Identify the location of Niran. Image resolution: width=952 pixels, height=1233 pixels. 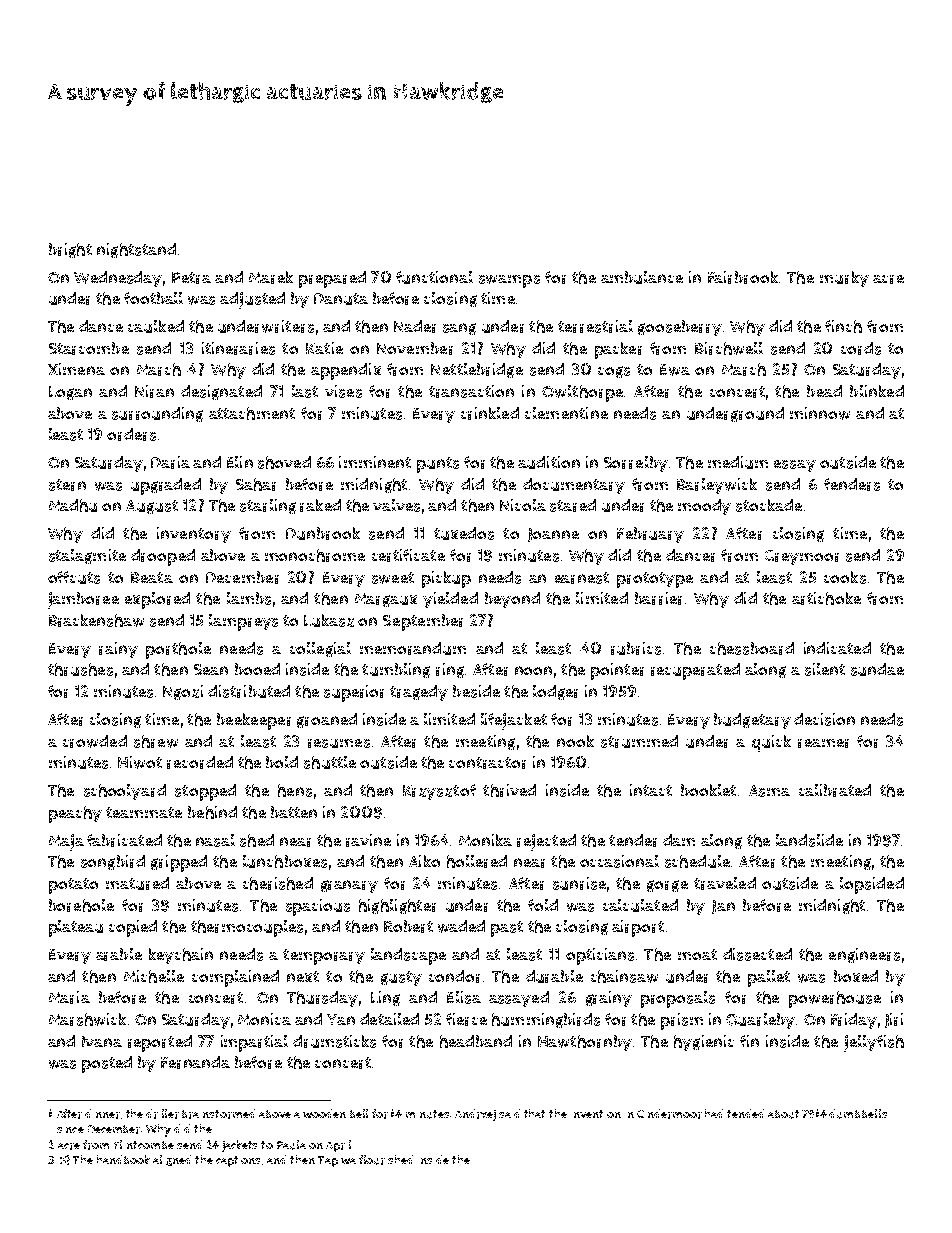
(154, 391).
